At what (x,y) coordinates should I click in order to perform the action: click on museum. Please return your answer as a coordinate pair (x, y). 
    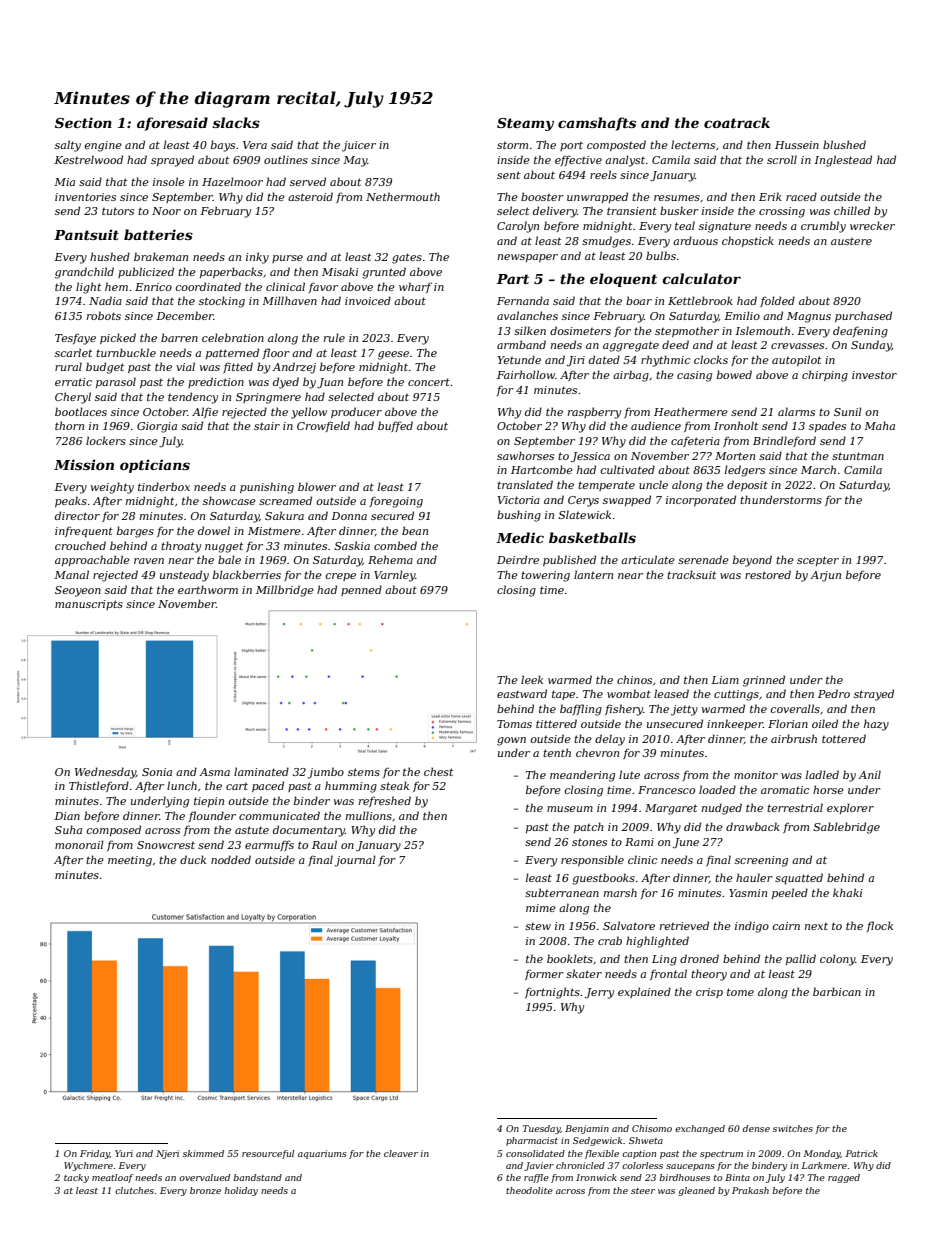
    Looking at the image, I should click on (570, 809).
